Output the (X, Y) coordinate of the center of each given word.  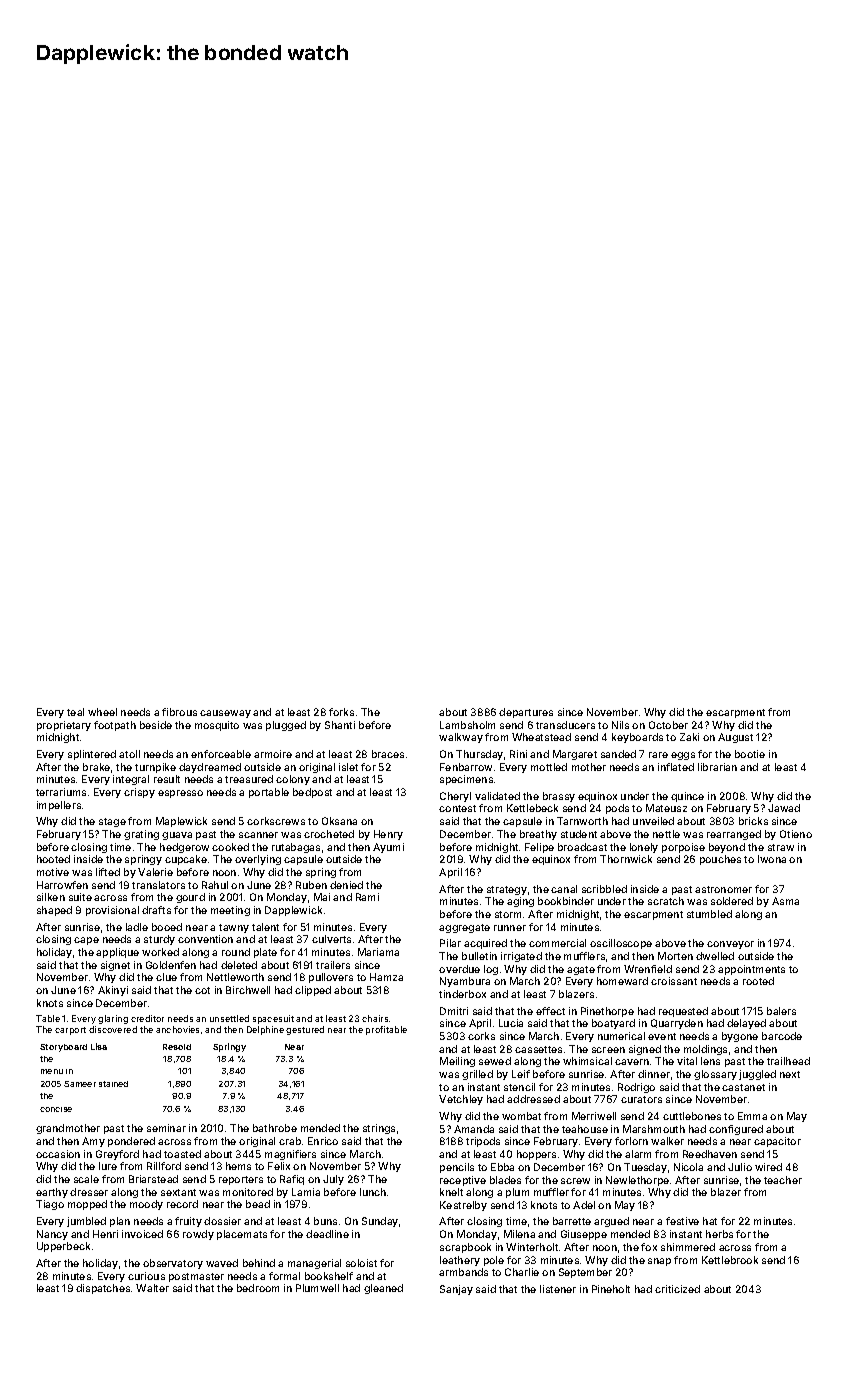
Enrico (323, 1141)
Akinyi (113, 991)
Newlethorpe (637, 1181)
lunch (373, 1192)
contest (457, 808)
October (668, 725)
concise (56, 1109)
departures (526, 713)
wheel (102, 712)
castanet (743, 1087)
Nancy (52, 1235)
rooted (758, 981)
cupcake (186, 860)
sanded (618, 754)
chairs (375, 1018)
